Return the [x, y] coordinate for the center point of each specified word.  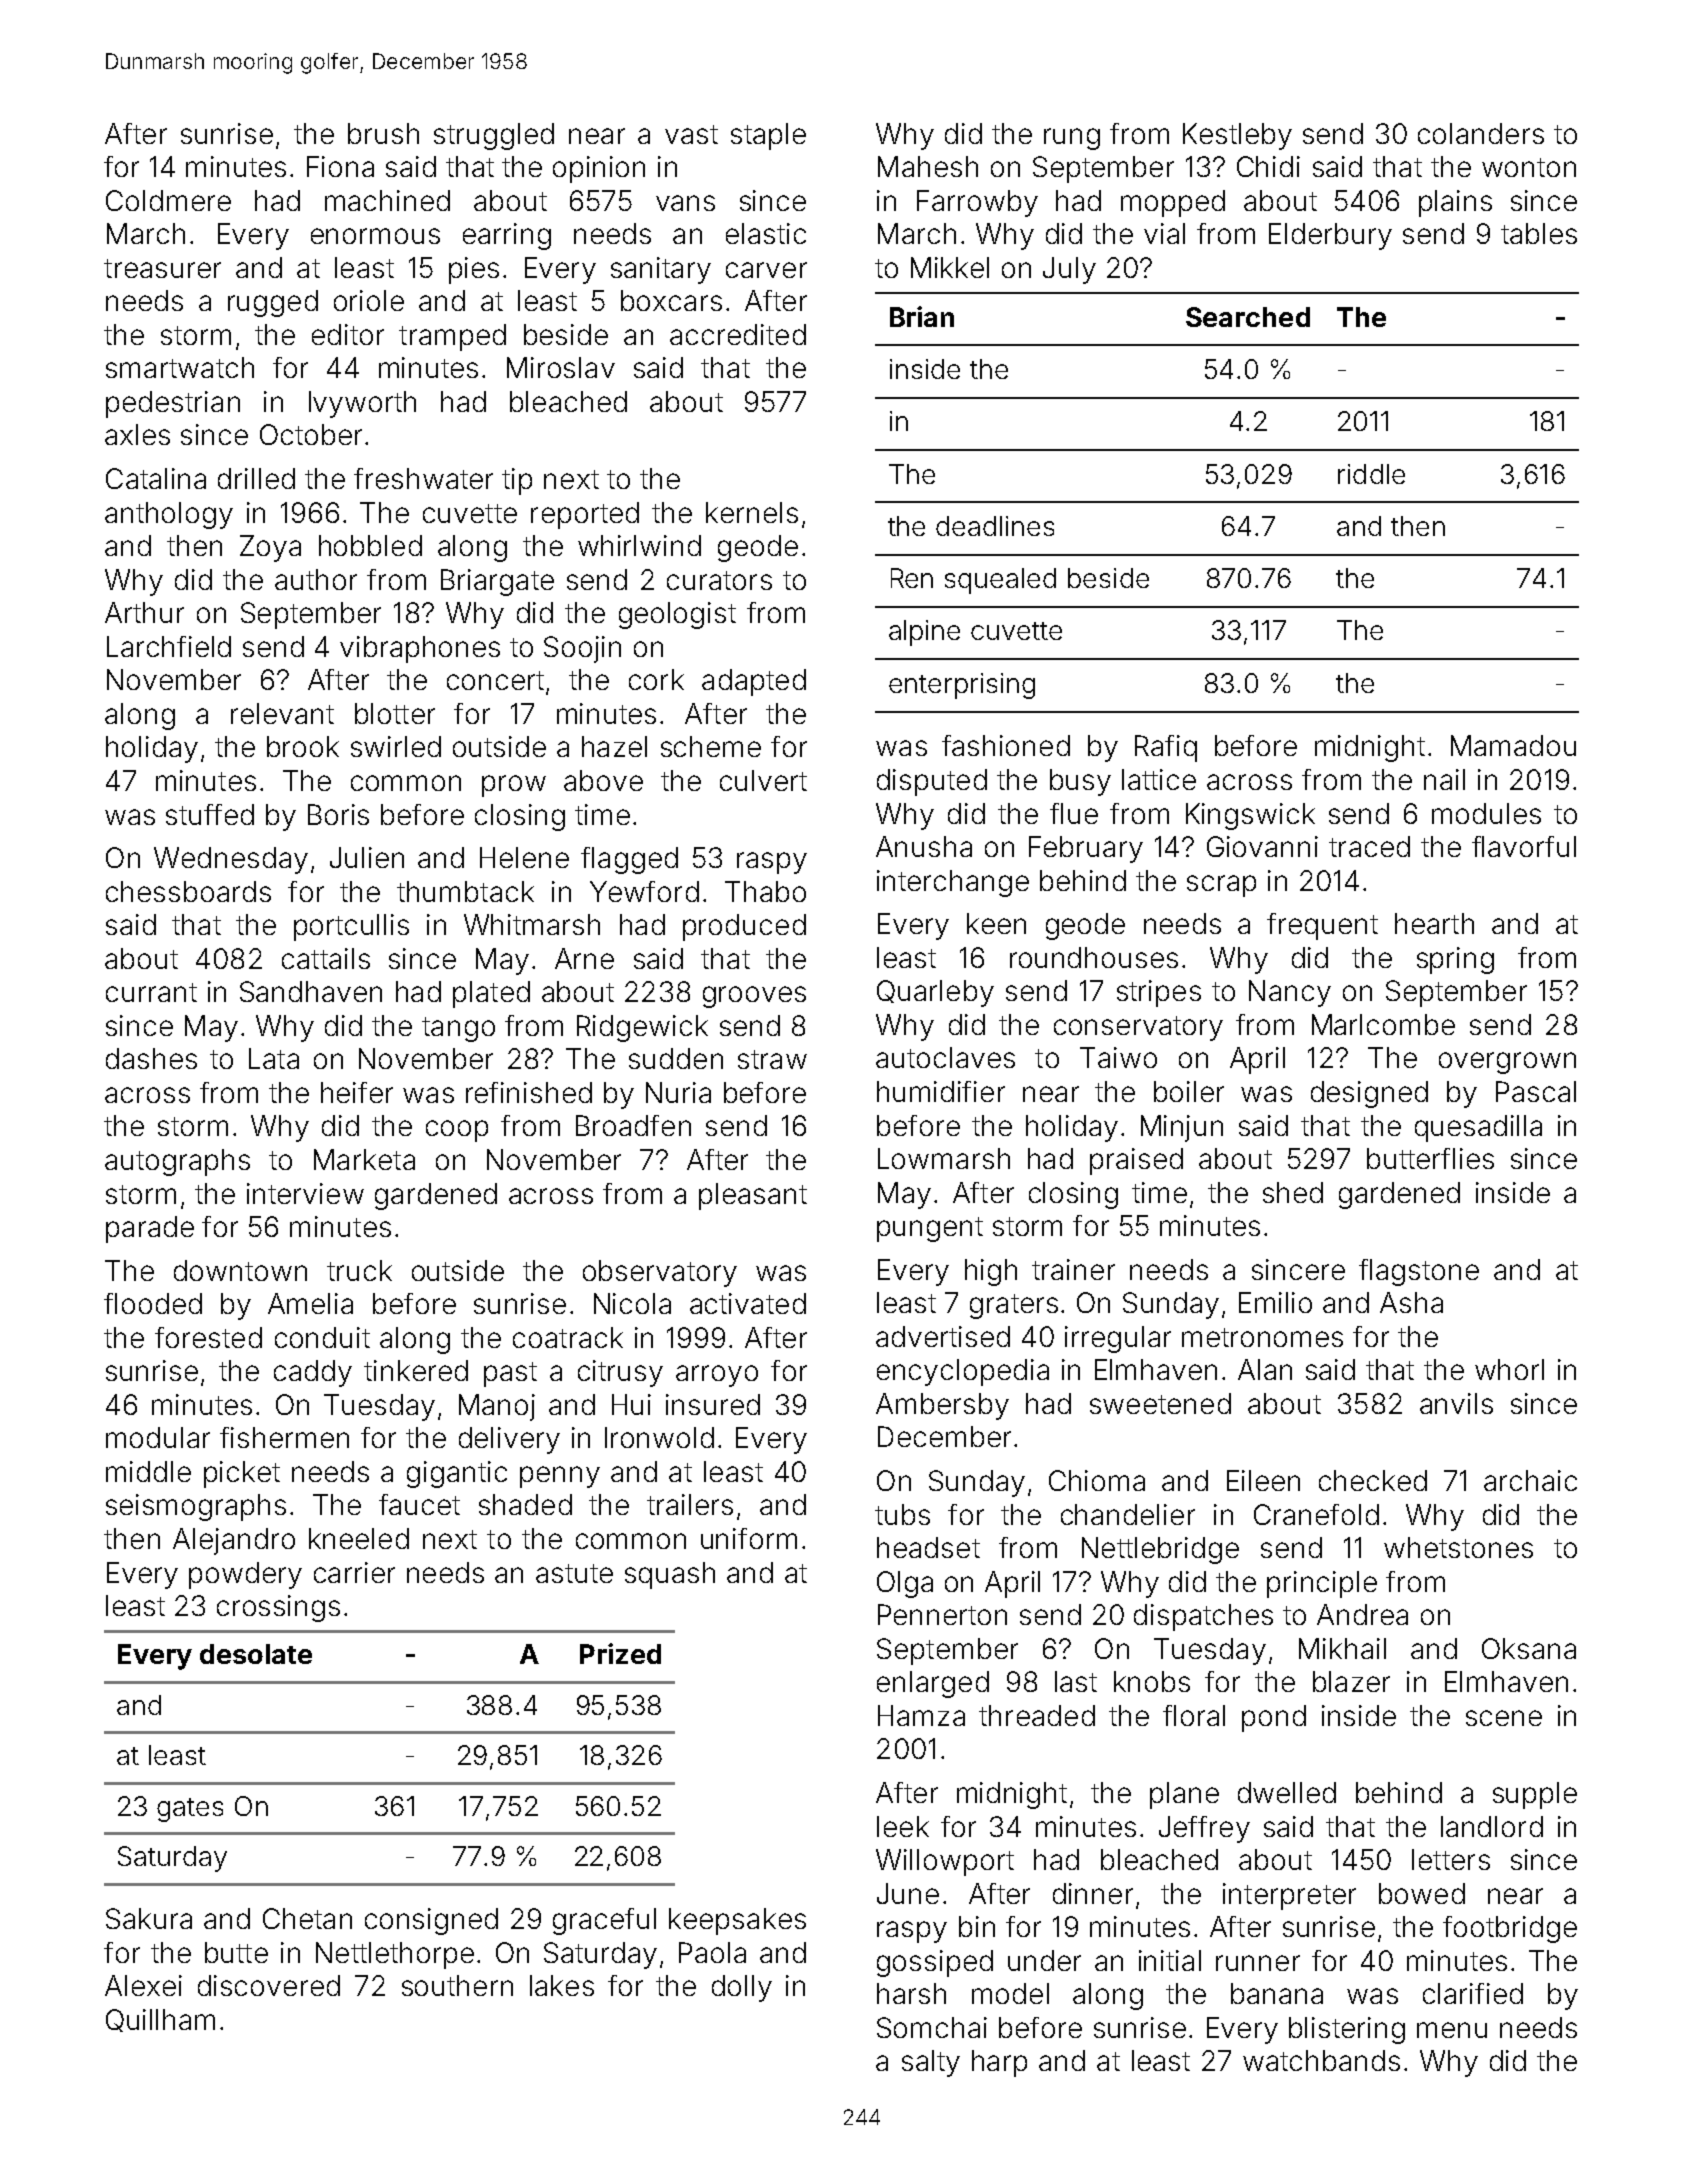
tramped [452, 337]
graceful [604, 1921]
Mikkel [950, 267]
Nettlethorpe [395, 1955]
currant [151, 992]
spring [1455, 960]
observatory [660, 1273]
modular [158, 1437]
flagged [629, 860]
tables [1539, 233]
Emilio [1275, 1302]
